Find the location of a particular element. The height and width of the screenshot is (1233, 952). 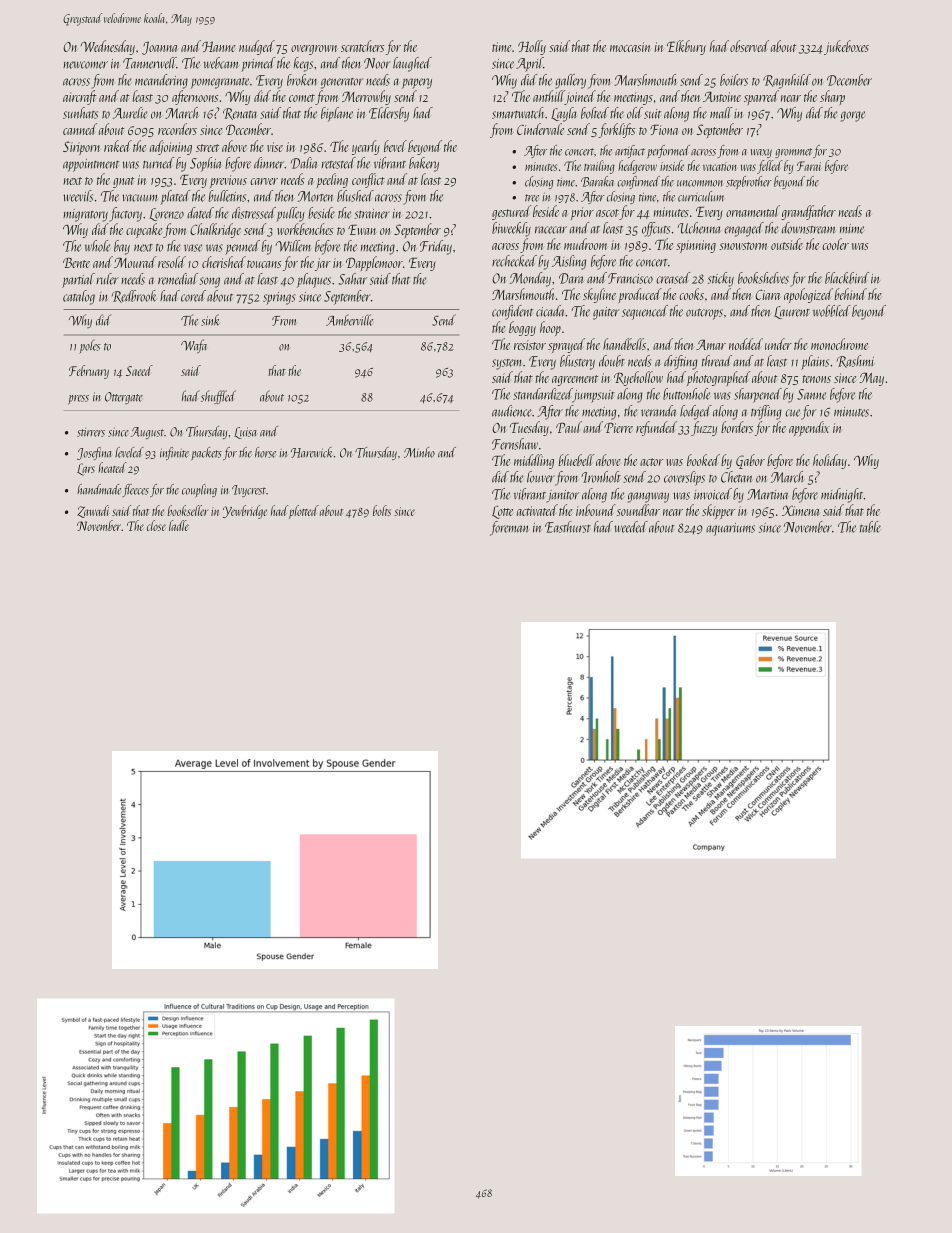

Hanne is located at coordinates (219, 47).
